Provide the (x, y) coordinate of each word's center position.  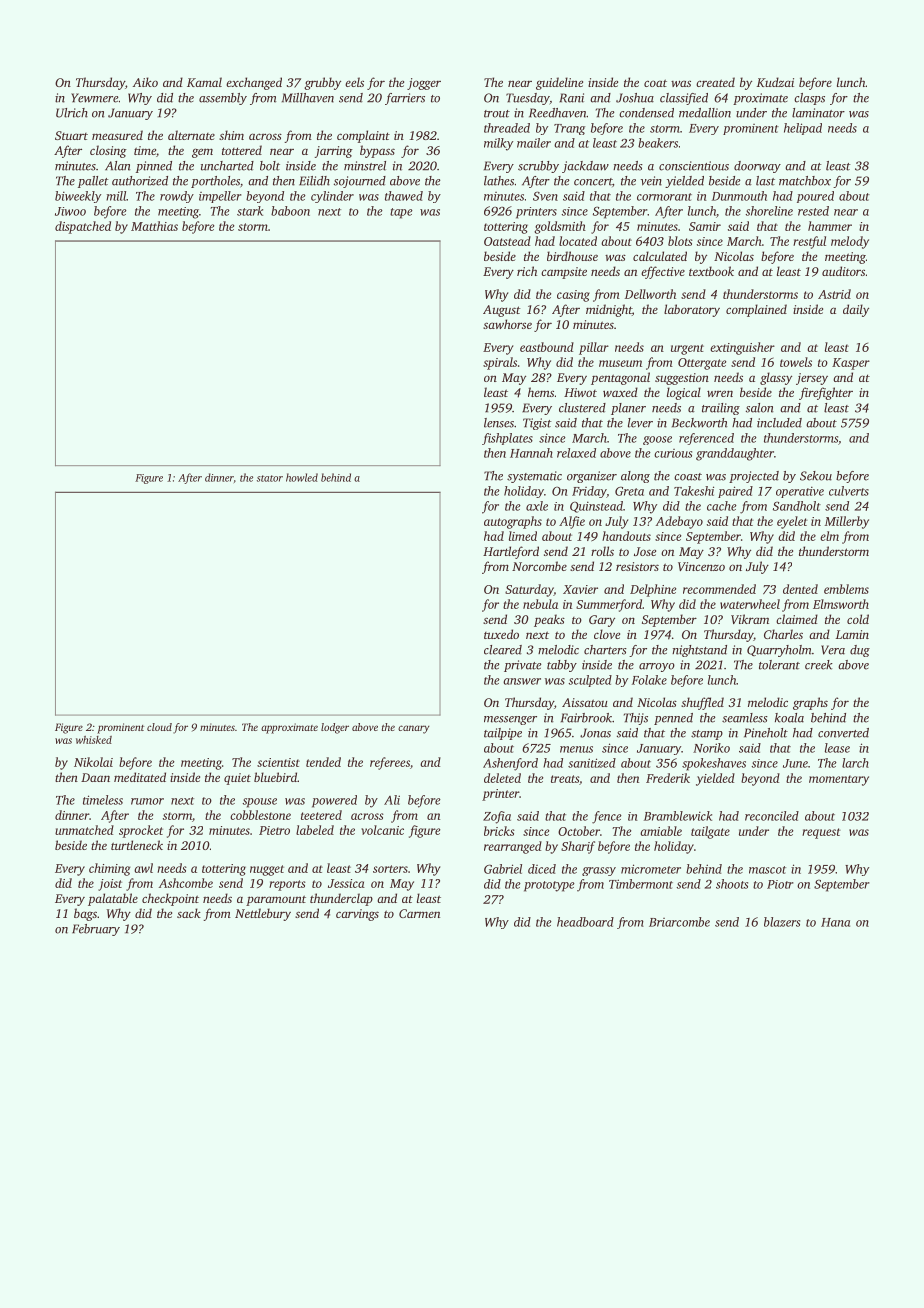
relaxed (576, 453)
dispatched (83, 227)
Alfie (572, 522)
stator (270, 478)
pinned (154, 167)
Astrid (834, 294)
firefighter (826, 393)
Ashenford (510, 764)
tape (401, 213)
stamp (707, 735)
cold (858, 619)
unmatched (84, 830)
